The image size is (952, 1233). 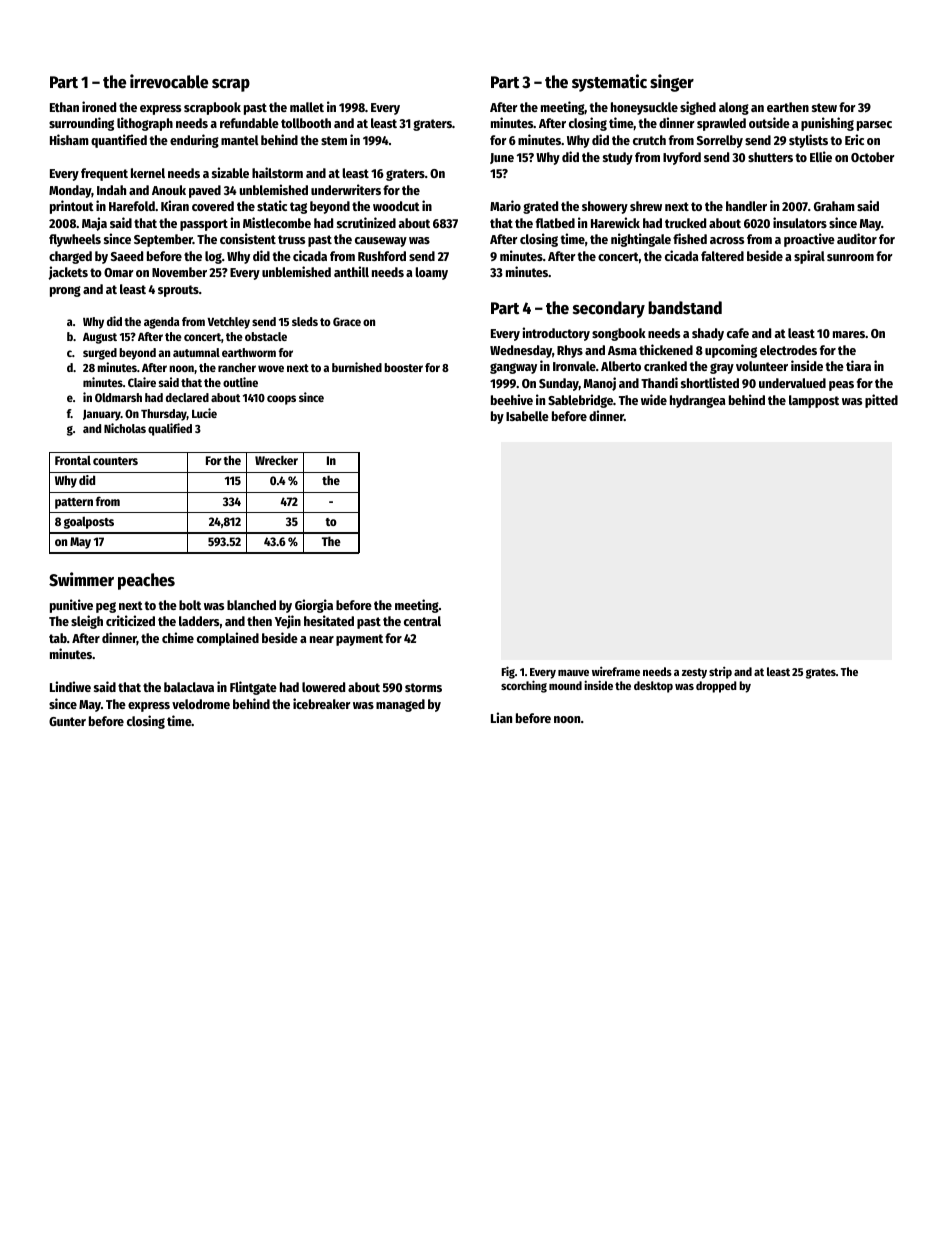 What do you see at coordinates (573, 672) in the image?
I see `mauve` at bounding box center [573, 672].
